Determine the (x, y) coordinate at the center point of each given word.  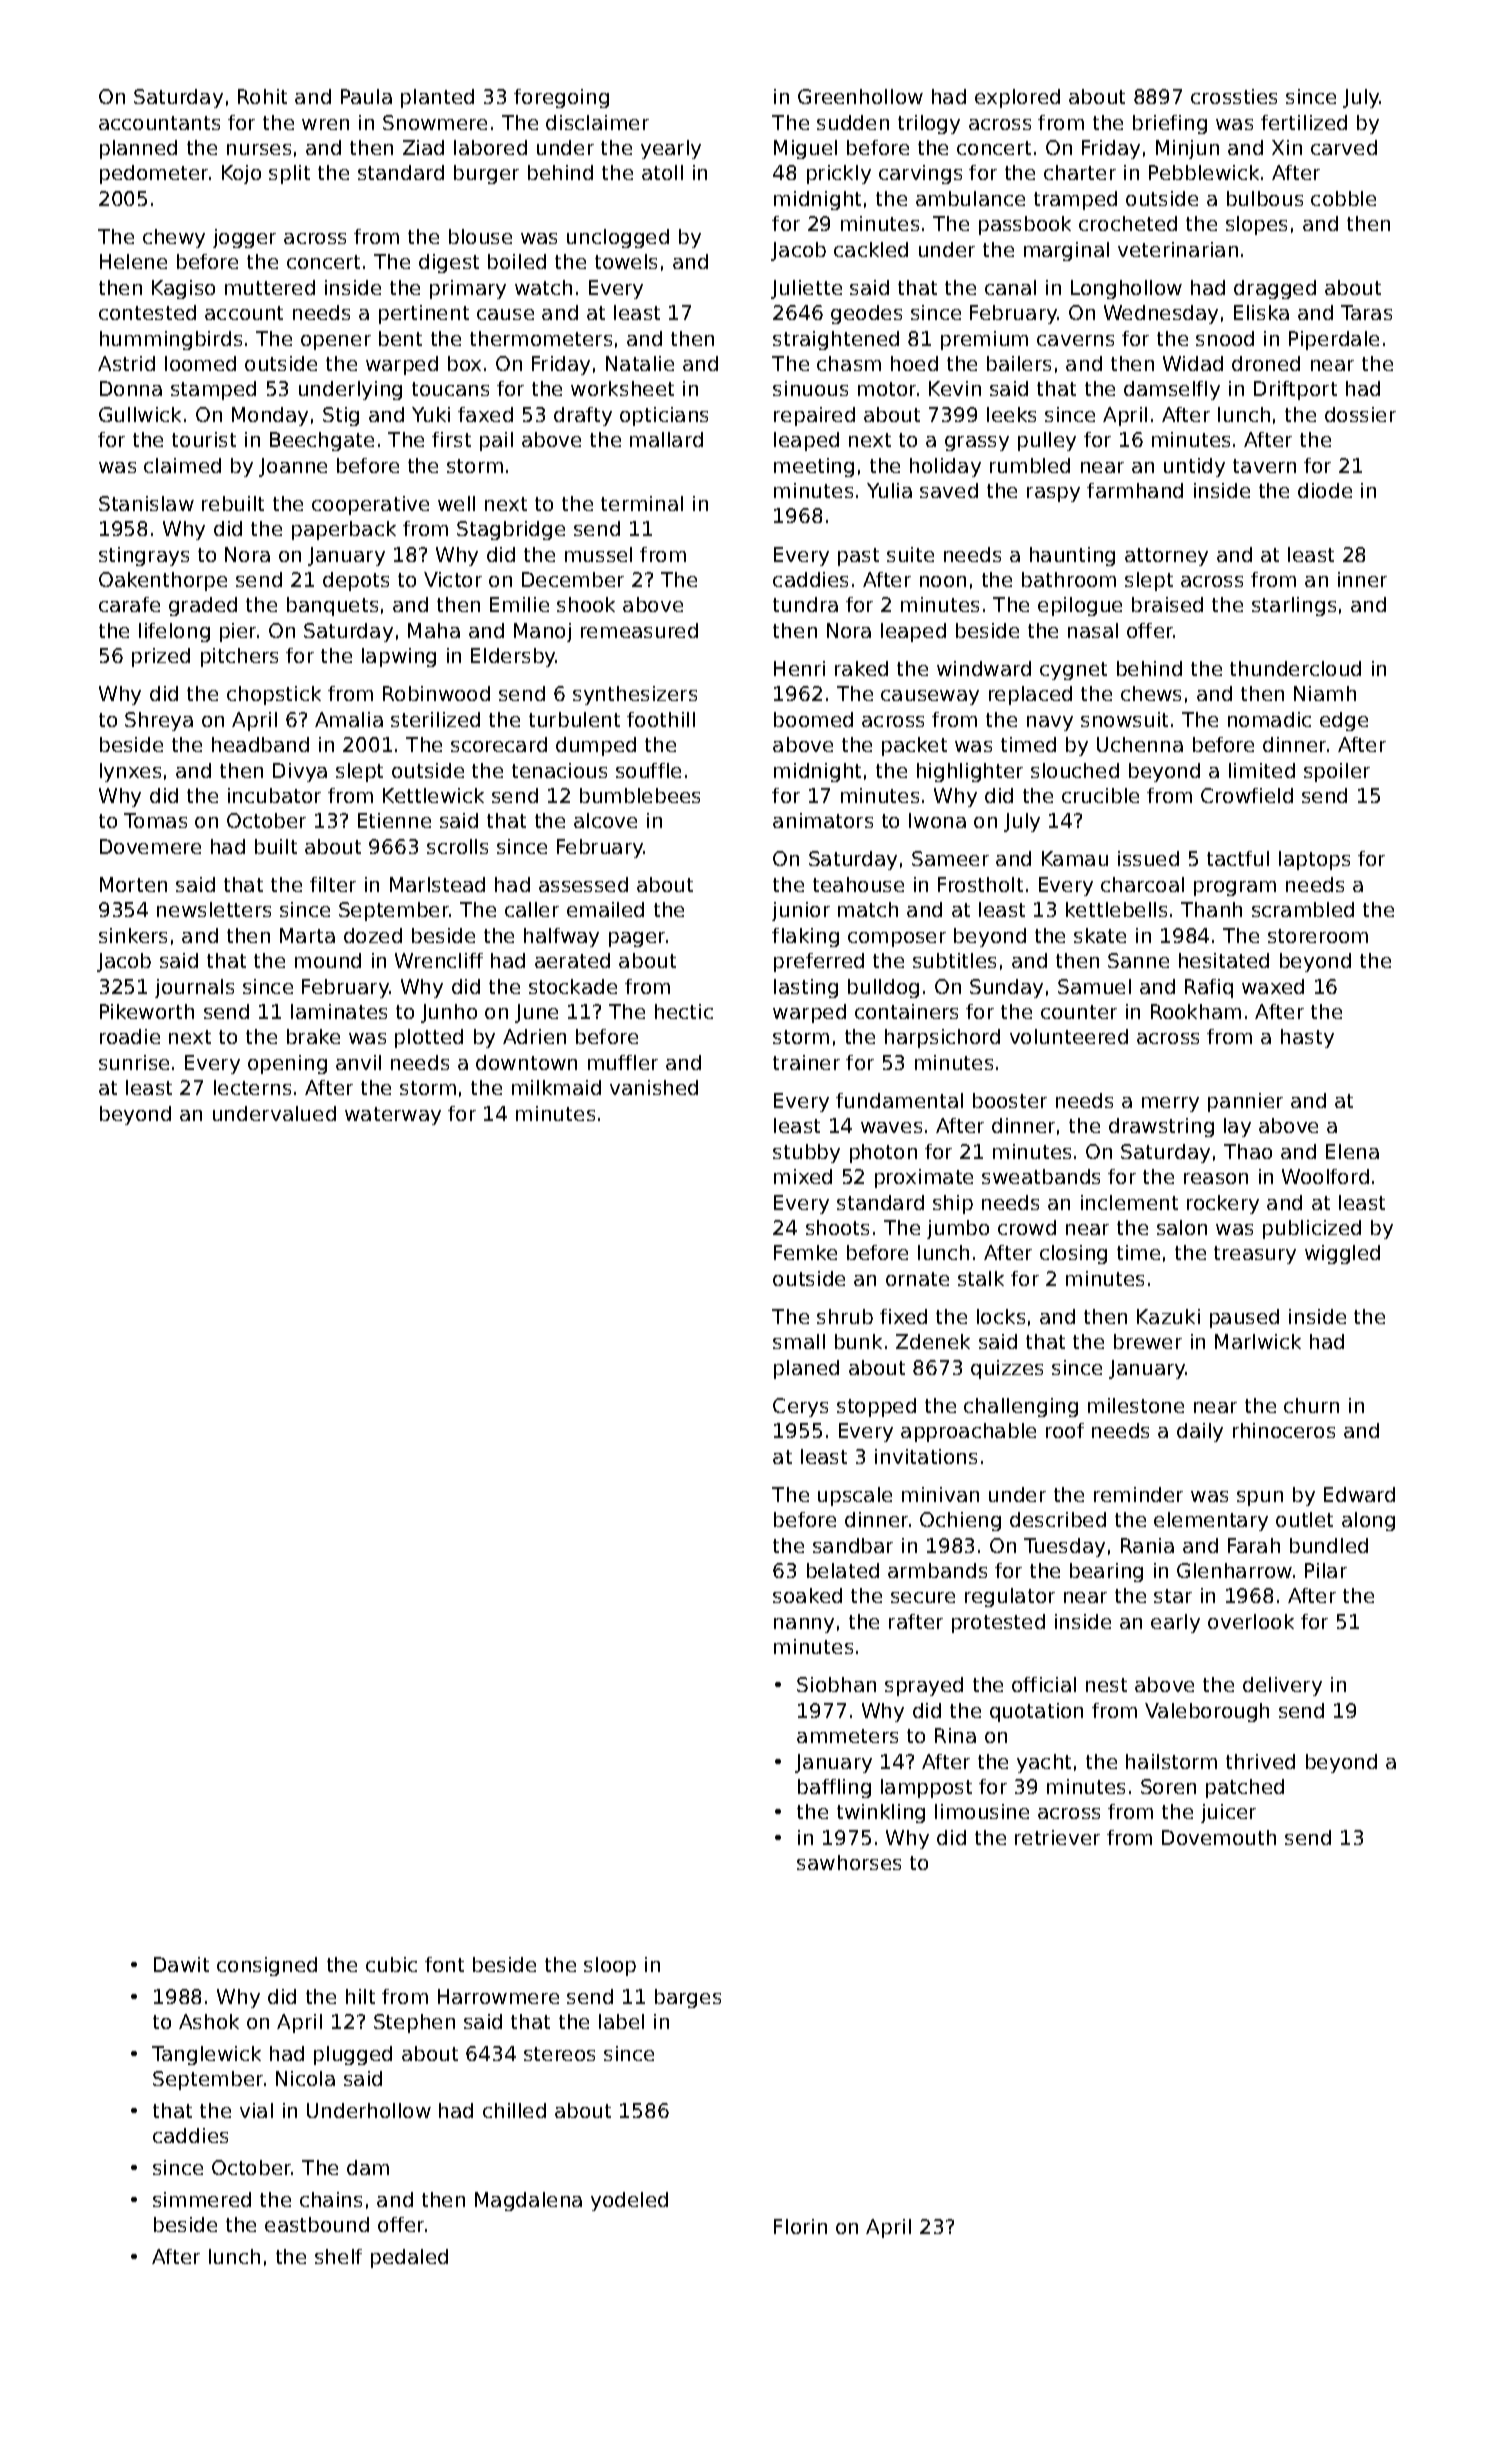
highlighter (970, 772)
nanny (804, 1625)
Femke (805, 1252)
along (1368, 1521)
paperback (344, 530)
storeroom (1318, 936)
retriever (1057, 1837)
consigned (267, 1966)
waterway (393, 1116)
